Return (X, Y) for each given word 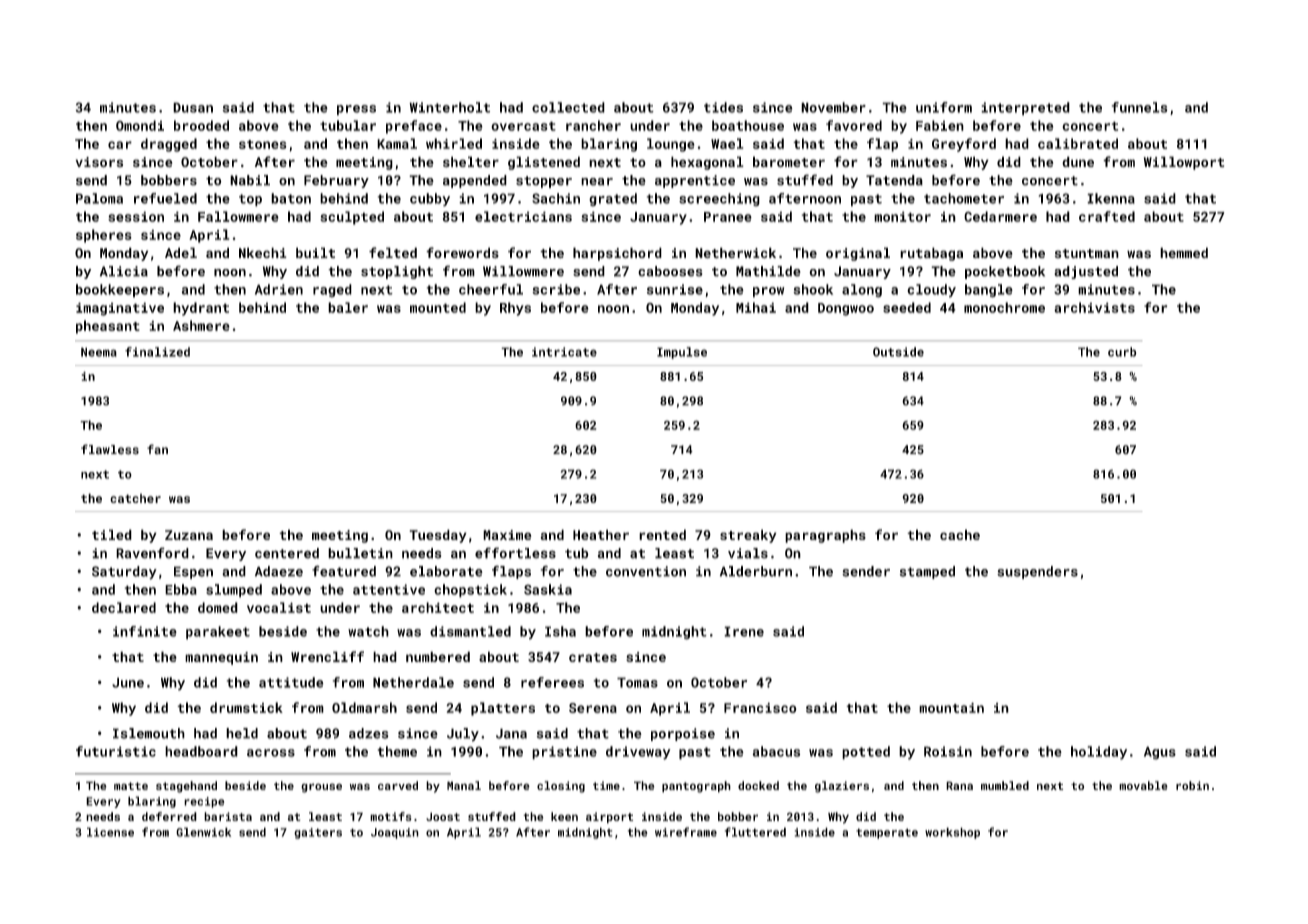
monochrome (1004, 307)
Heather (601, 534)
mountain (951, 708)
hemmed (1184, 252)
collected (568, 107)
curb (1122, 352)
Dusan (193, 107)
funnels (1140, 107)
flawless (110, 449)
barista (228, 816)
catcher (135, 498)
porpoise (683, 734)
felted (393, 252)
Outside (898, 352)
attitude (291, 682)
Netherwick (735, 252)
